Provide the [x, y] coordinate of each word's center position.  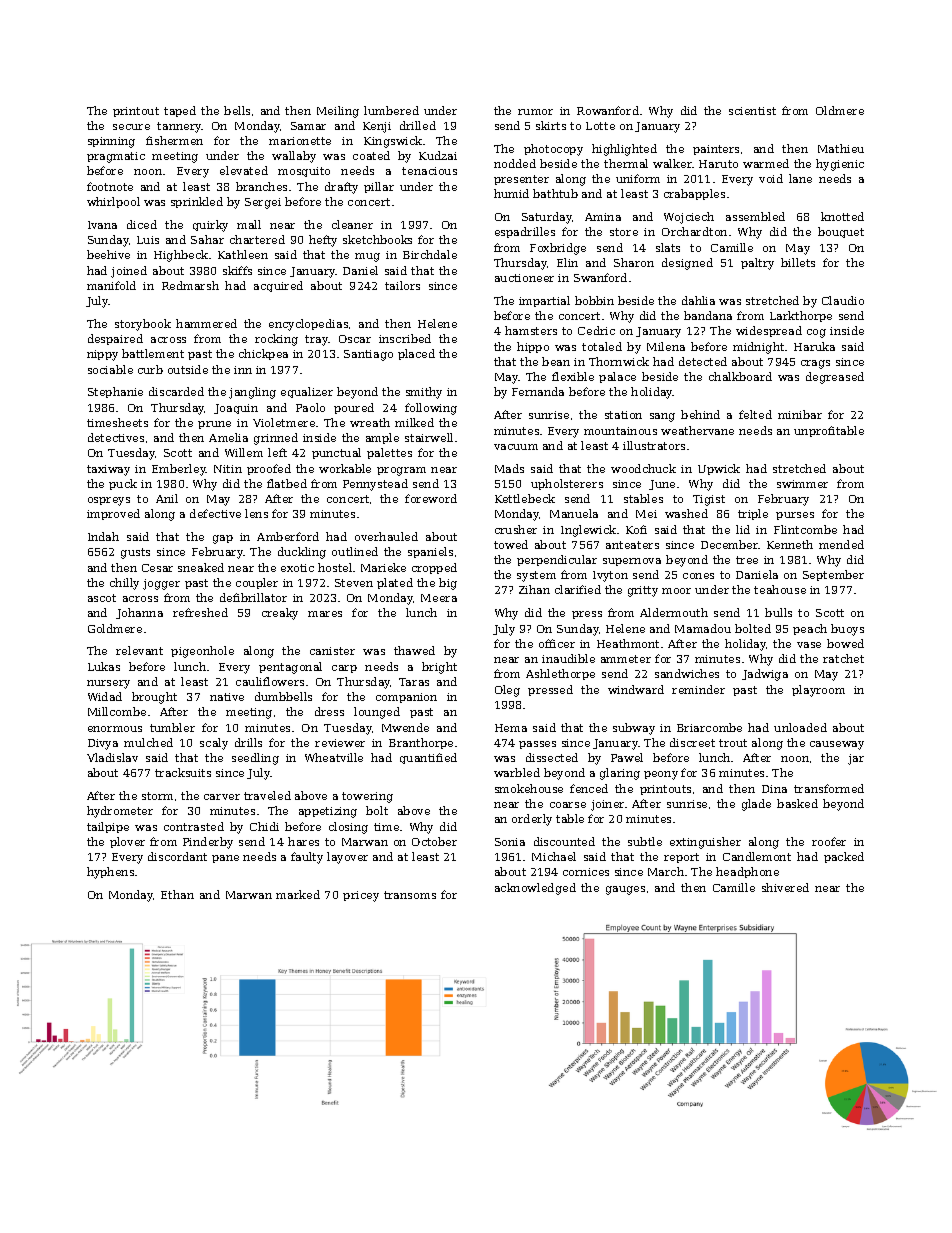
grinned [276, 439]
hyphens [110, 873]
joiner [607, 805]
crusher [516, 529]
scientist [752, 111]
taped [180, 111]
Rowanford [608, 110]
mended [841, 544]
